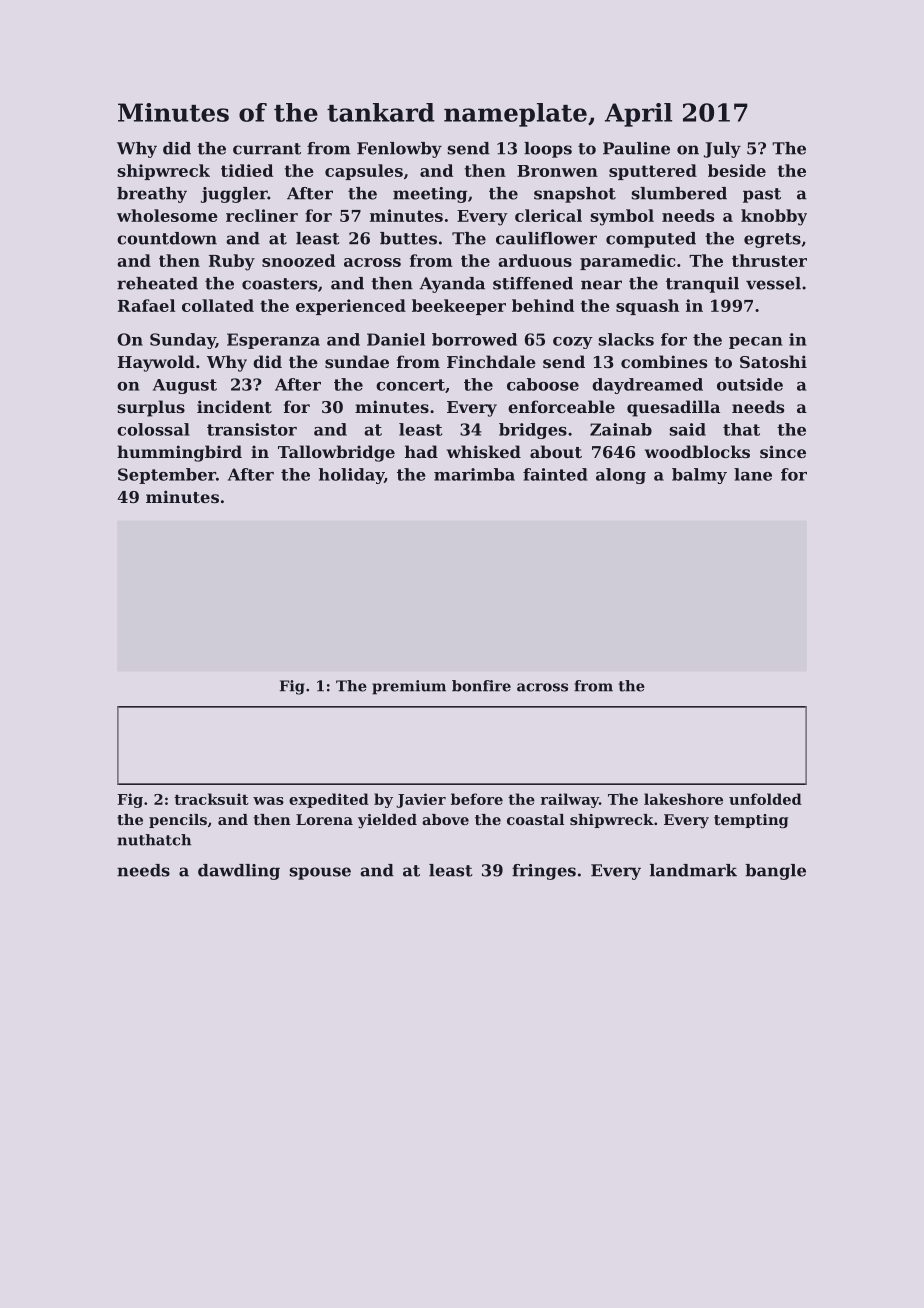  Describe the element at coordinates (765, 799) in the page. I see `unfolded` at that location.
